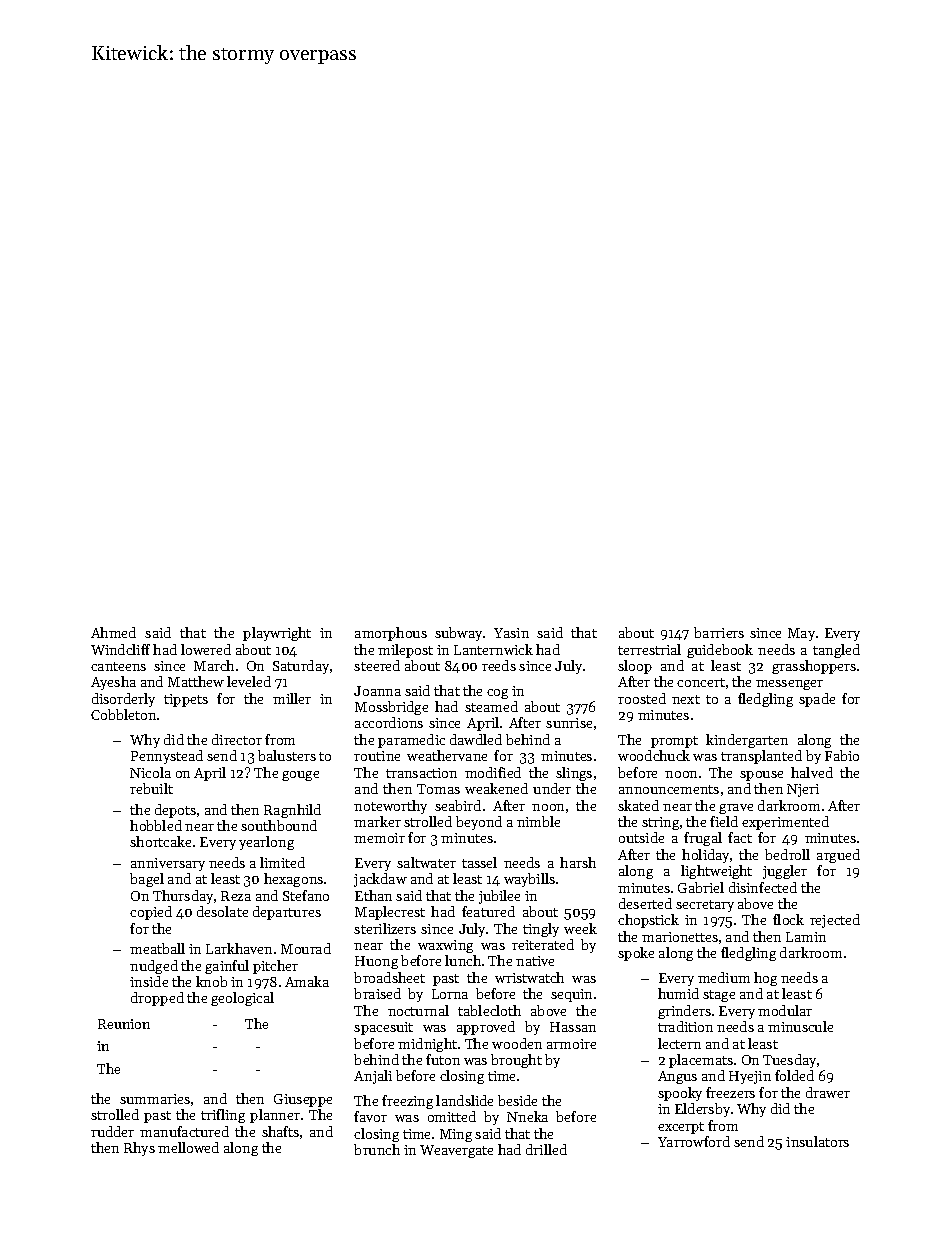  What do you see at coordinates (529, 977) in the page?
I see `wristwatch` at bounding box center [529, 977].
